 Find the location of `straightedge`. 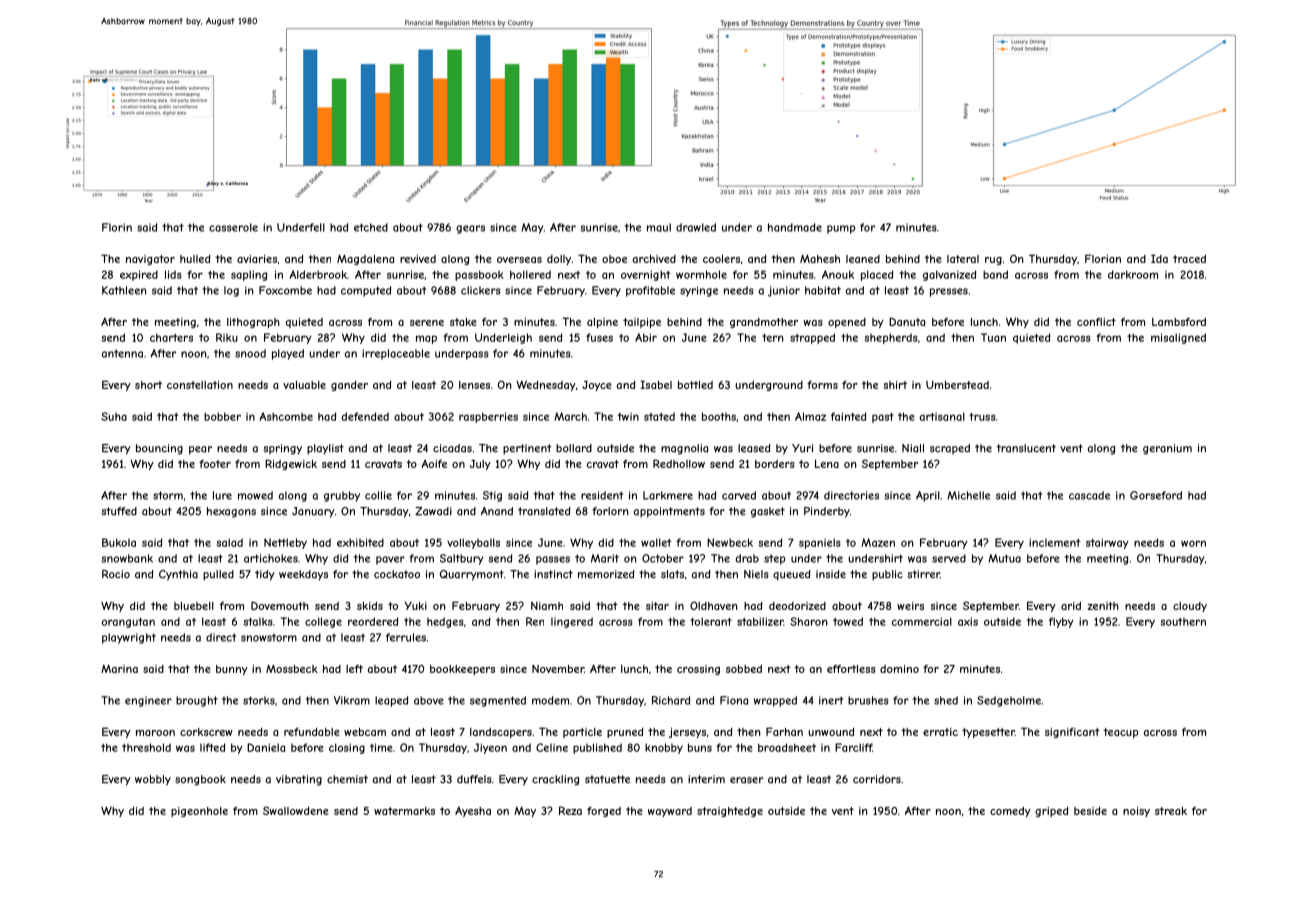

straightedge is located at coordinates (730, 812).
